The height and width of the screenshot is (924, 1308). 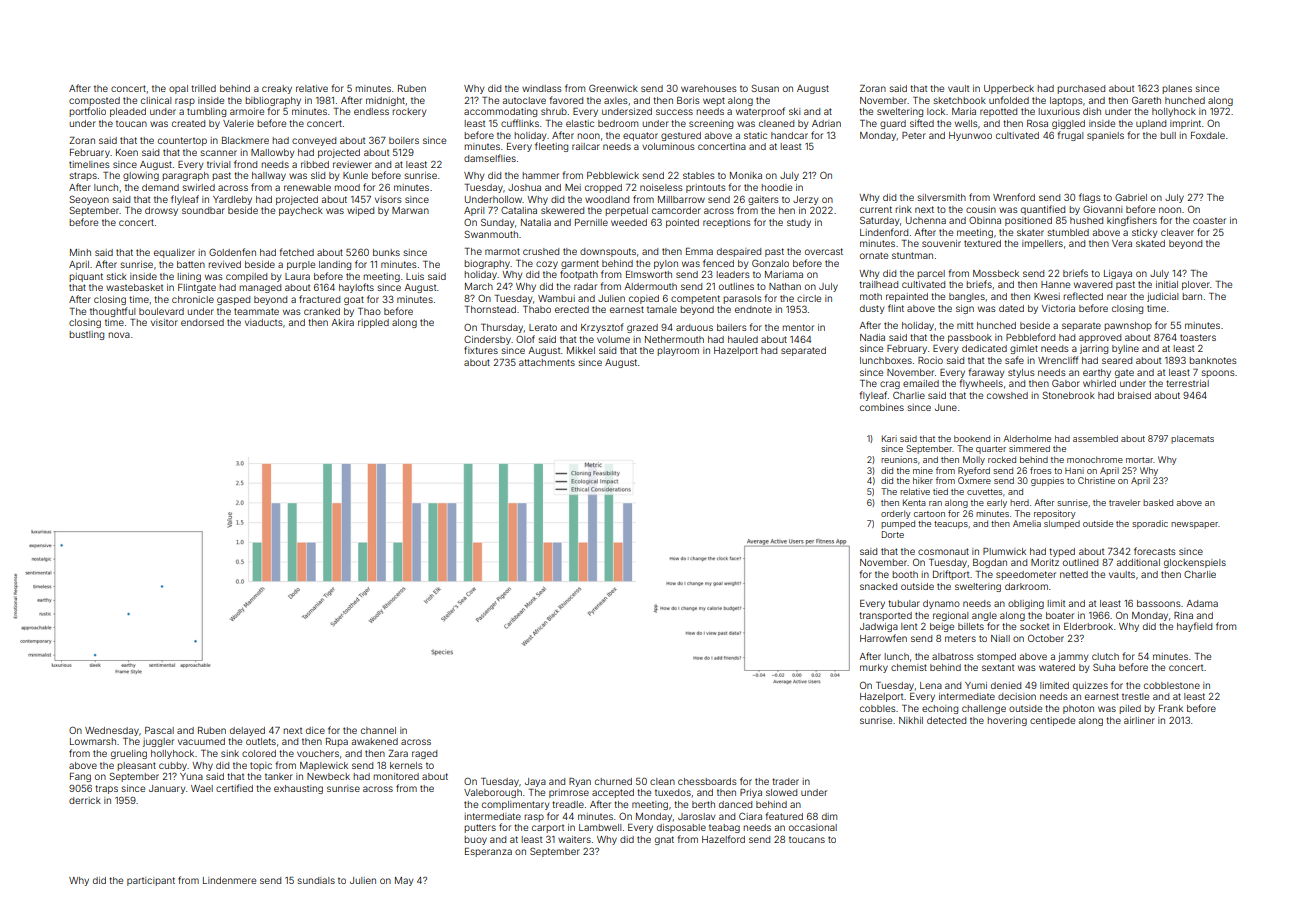 I want to click on creaky, so click(x=277, y=89).
